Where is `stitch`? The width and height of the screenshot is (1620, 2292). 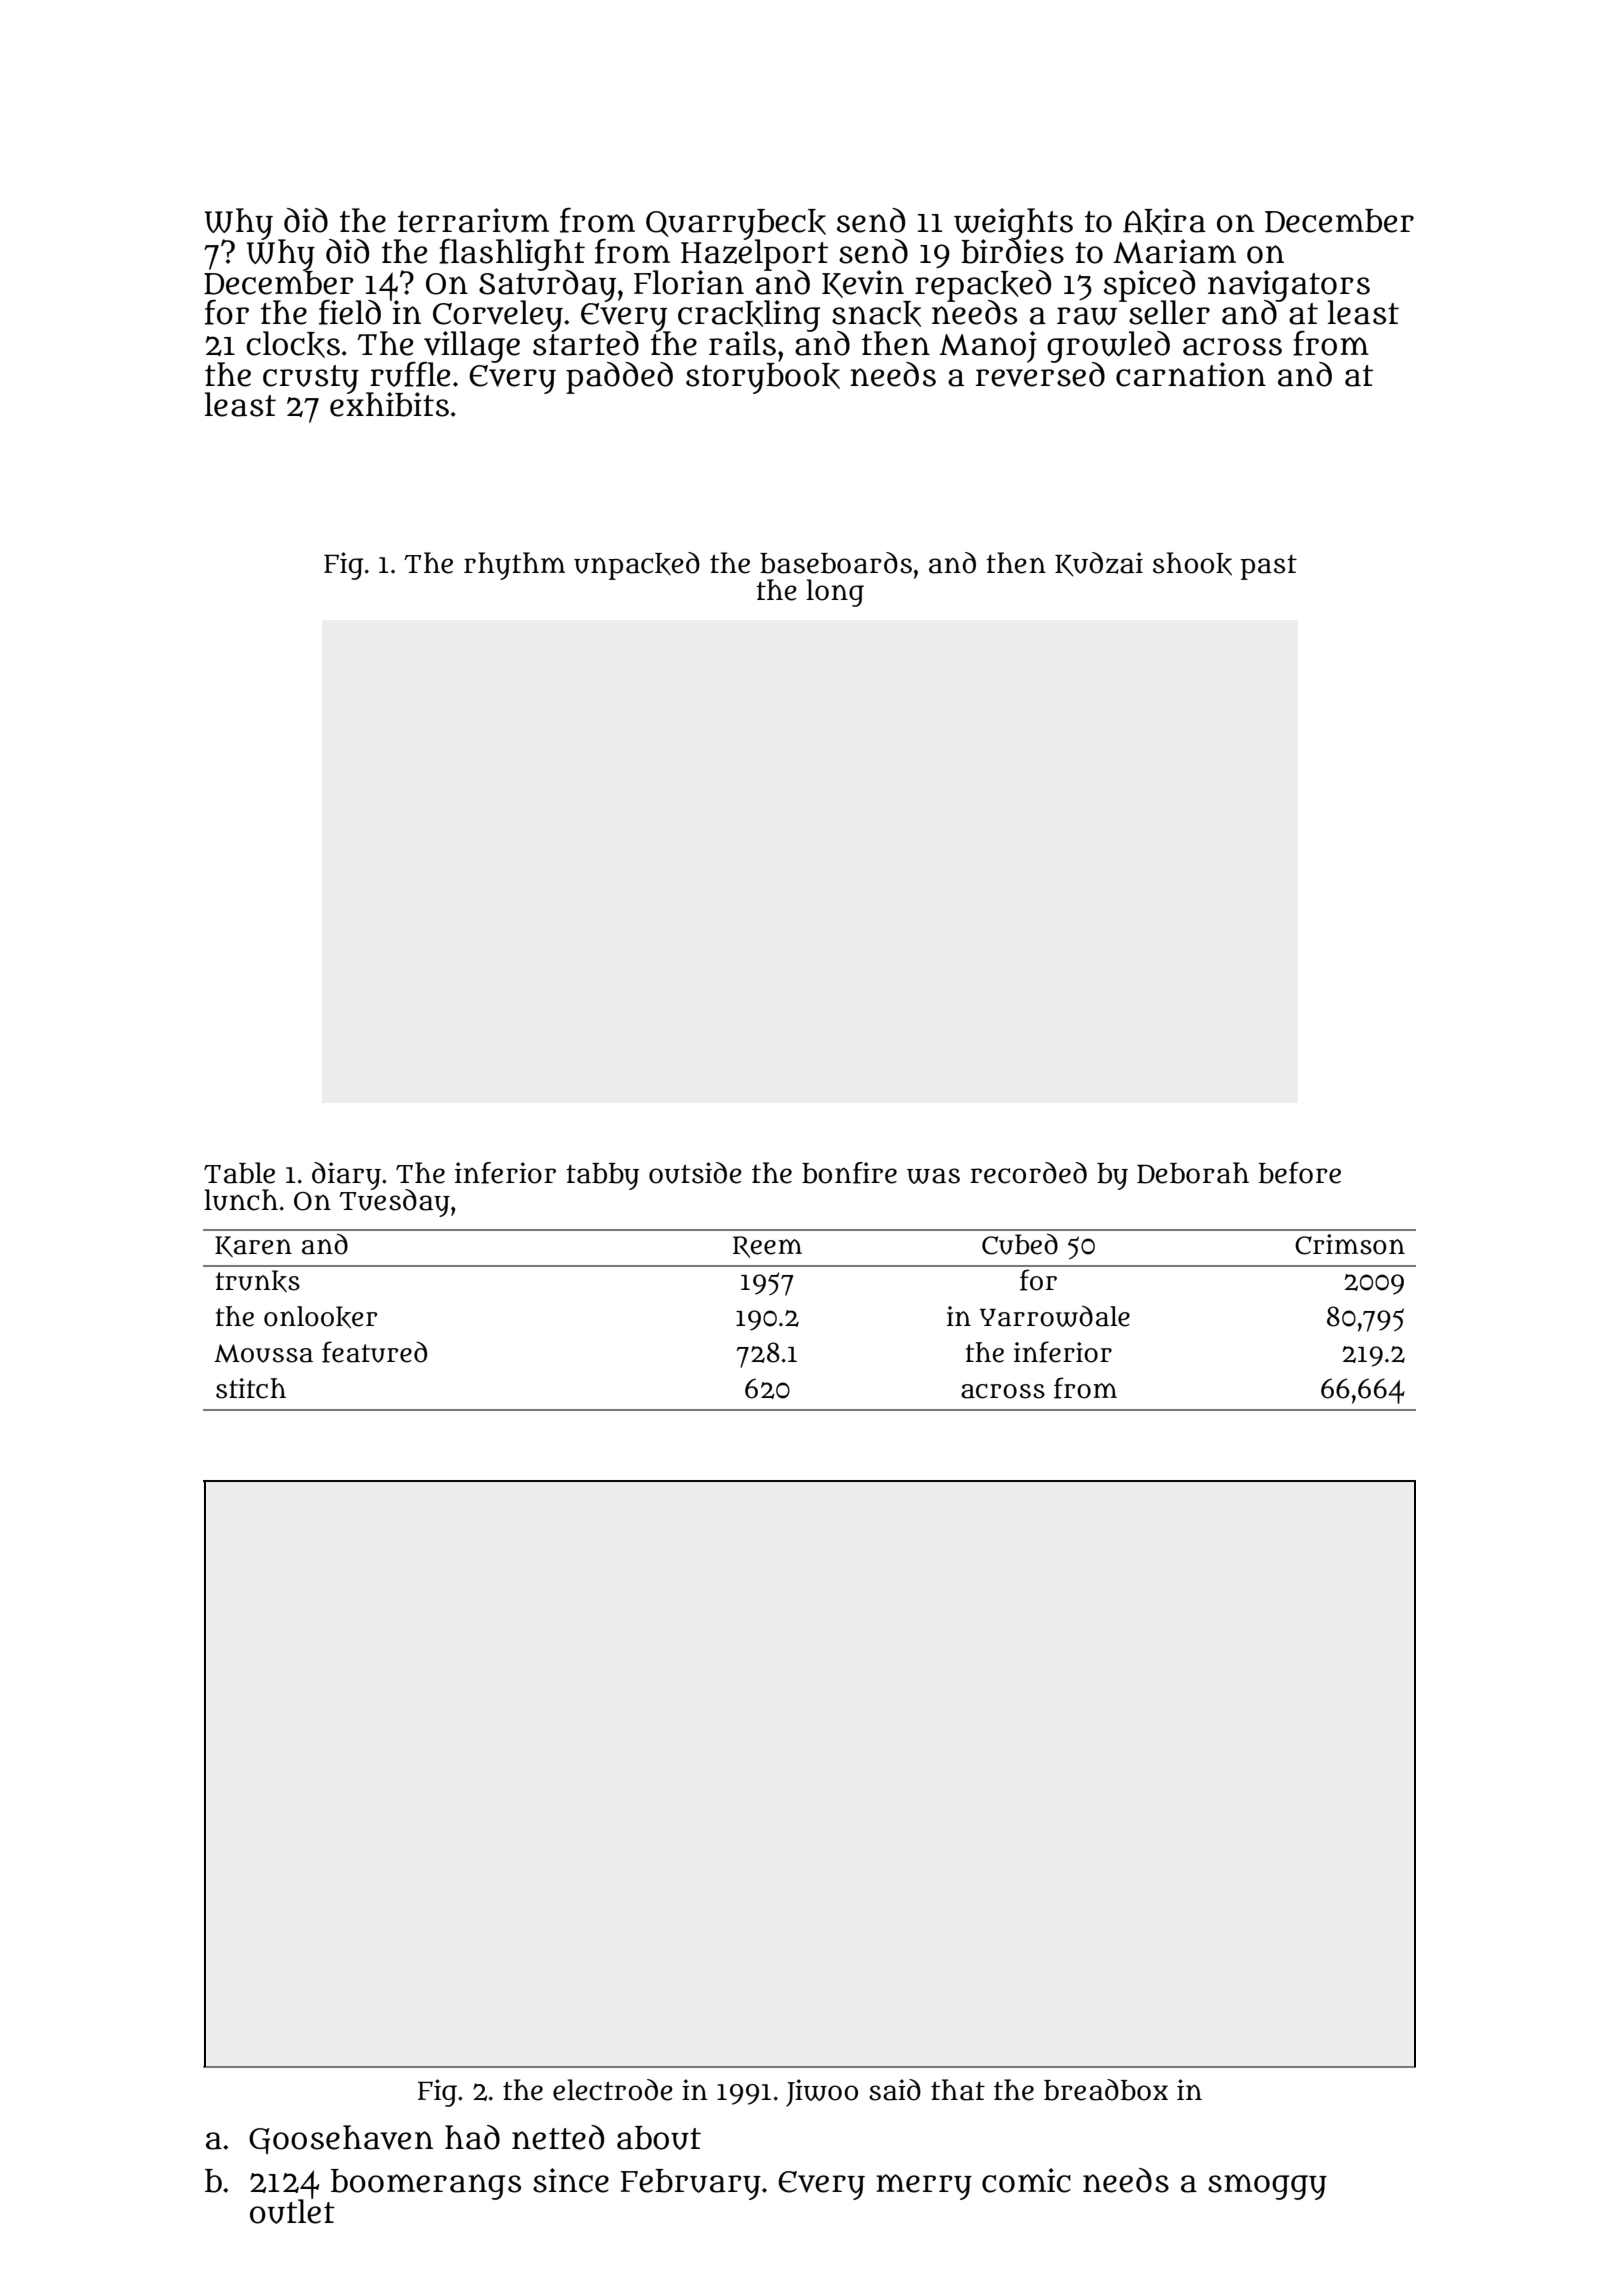
stitch is located at coordinates (251, 1388).
